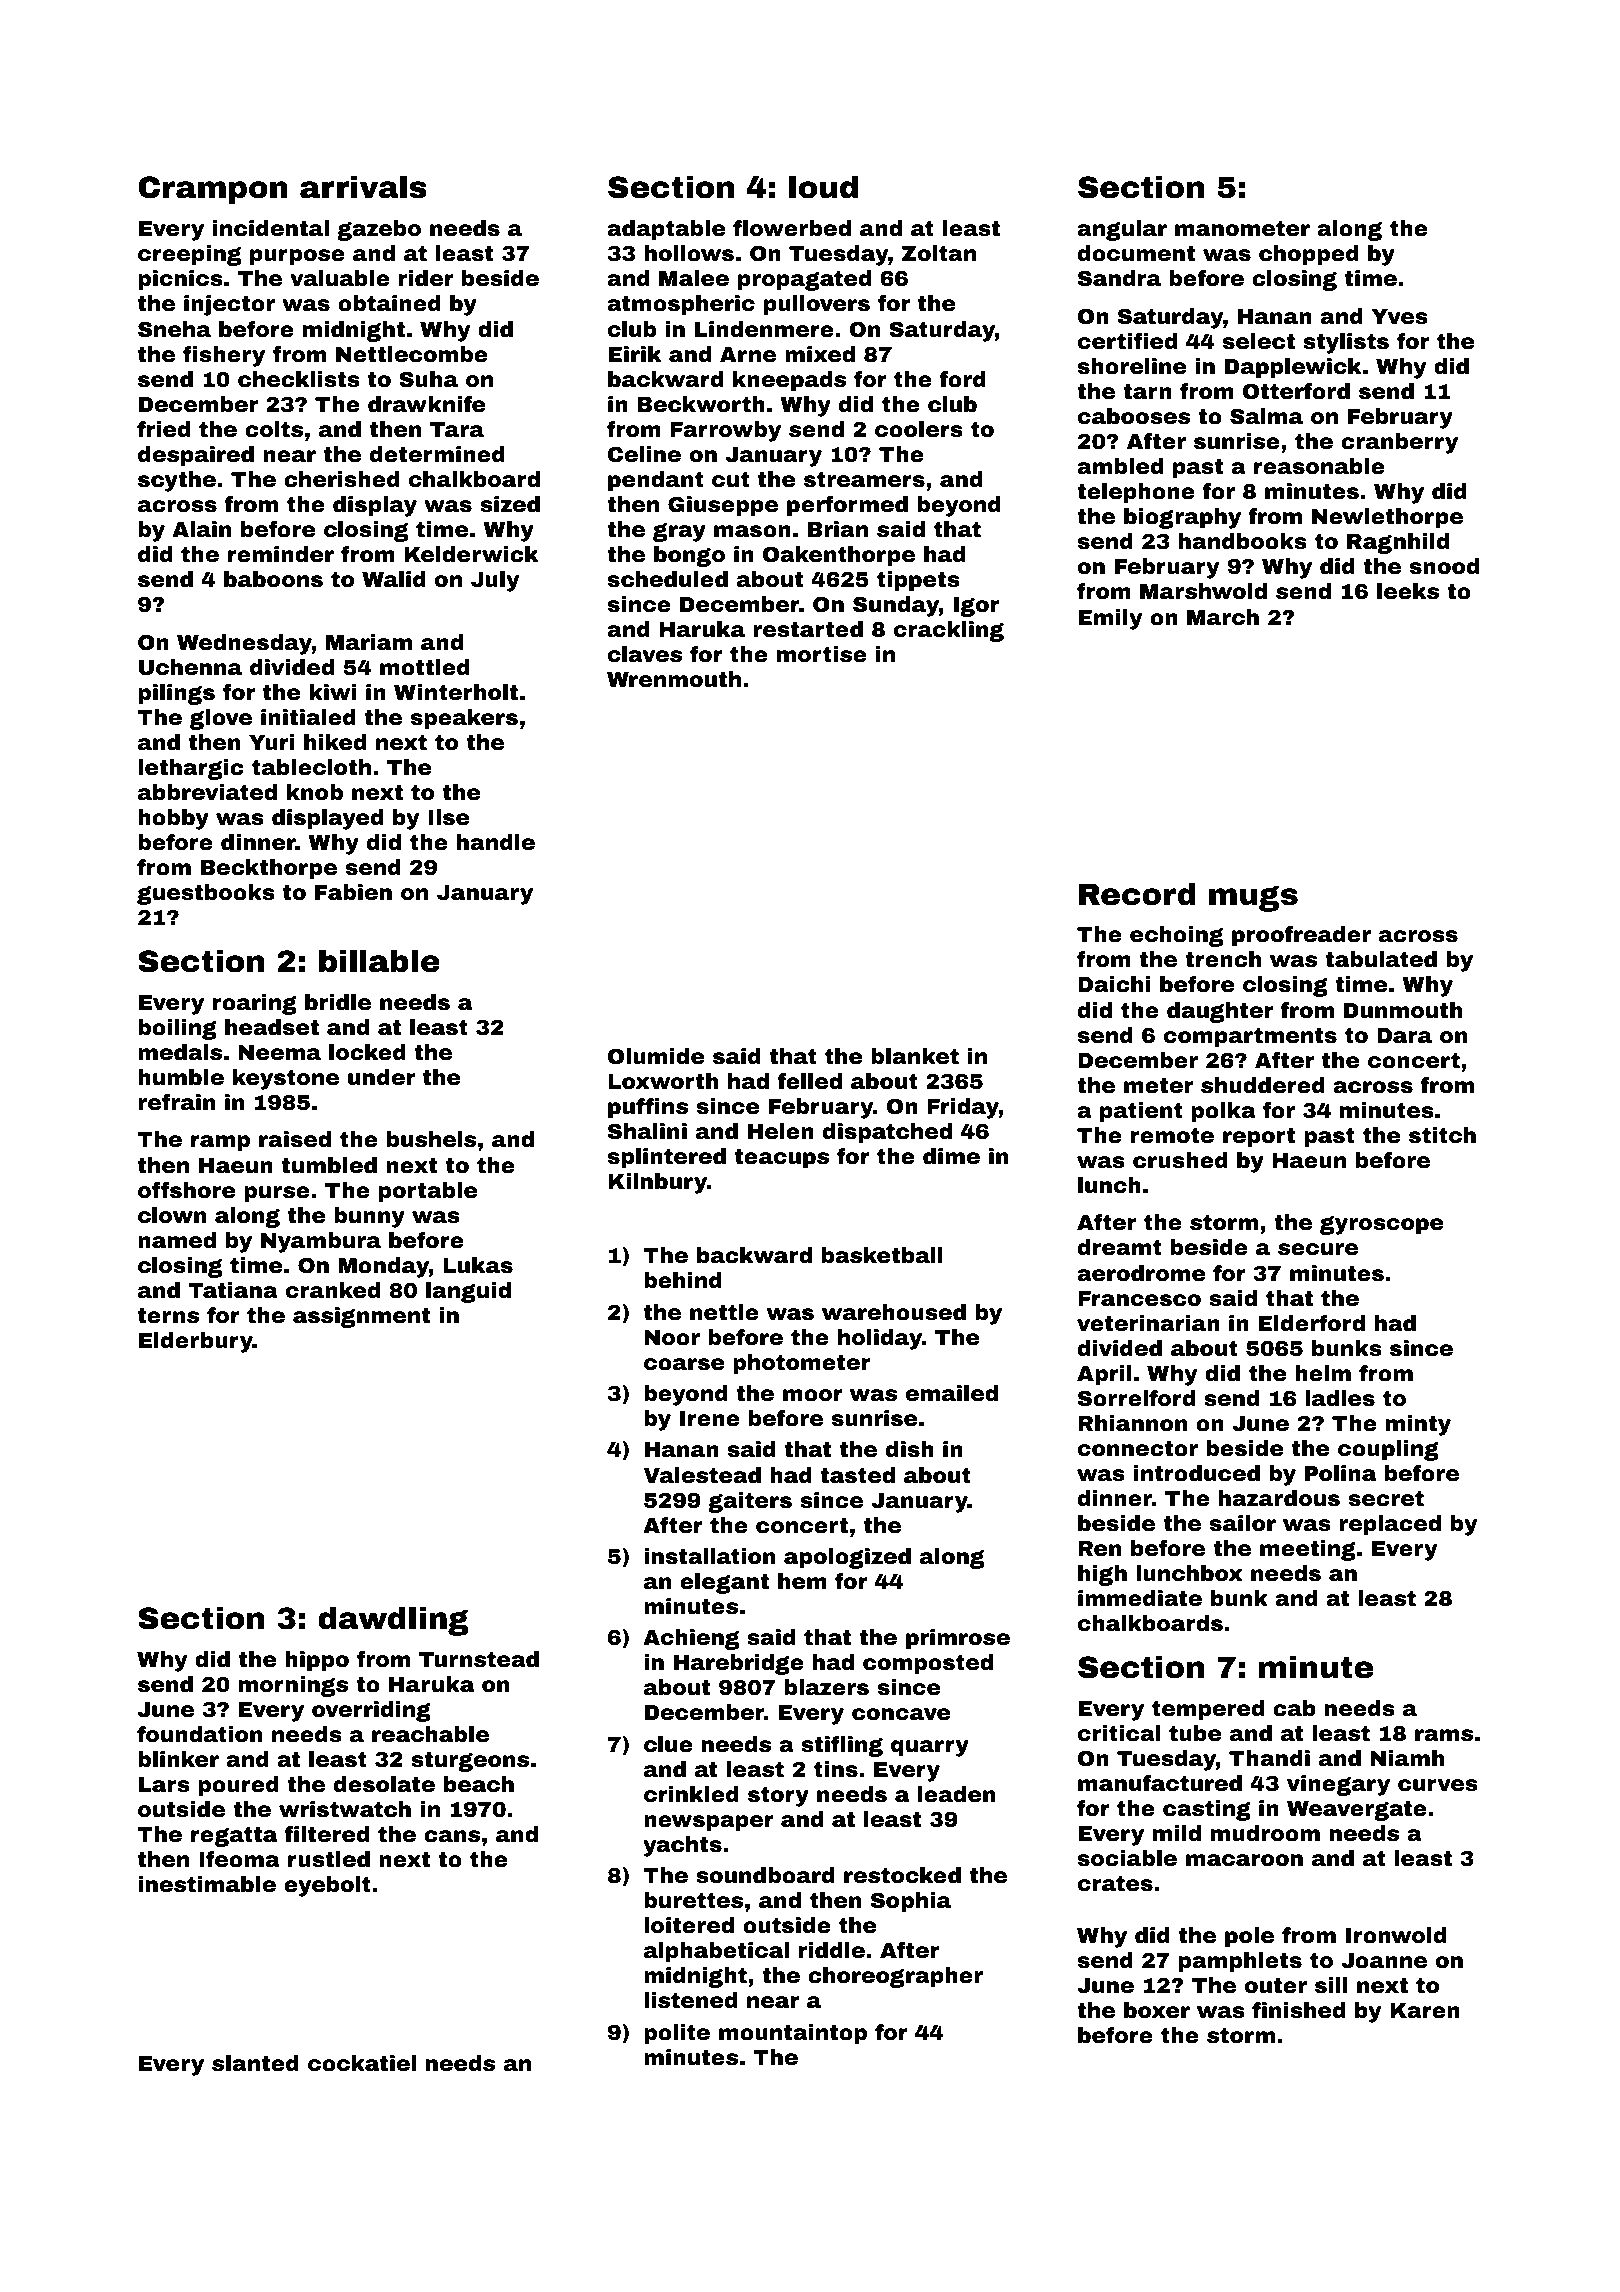 This screenshot has height=2292, width=1620. Describe the element at coordinates (887, 1133) in the screenshot. I see `dispatched` at that location.
